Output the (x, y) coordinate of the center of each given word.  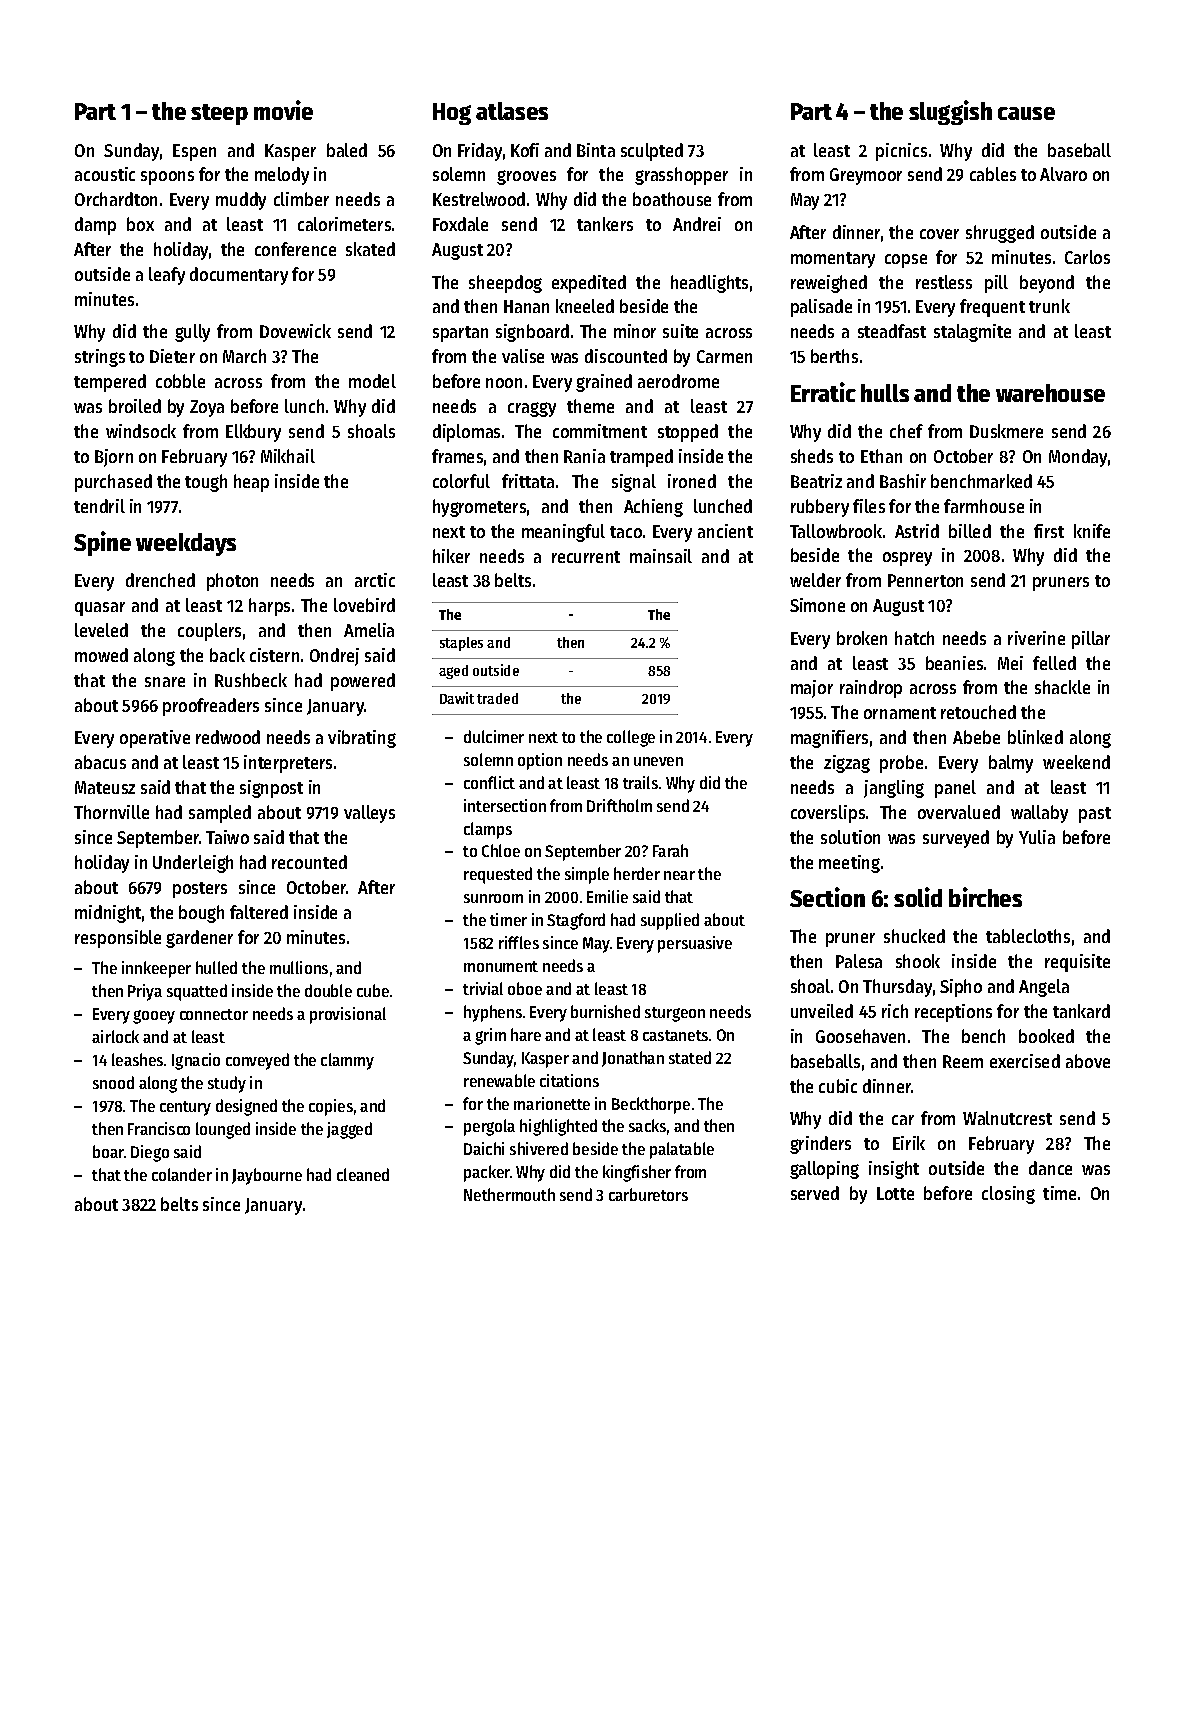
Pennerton (925, 580)
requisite (1077, 963)
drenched (160, 580)
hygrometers (479, 508)
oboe (525, 988)
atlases (512, 111)
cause (1026, 113)
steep (219, 114)
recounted (309, 862)
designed (246, 1107)
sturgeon (675, 1014)
